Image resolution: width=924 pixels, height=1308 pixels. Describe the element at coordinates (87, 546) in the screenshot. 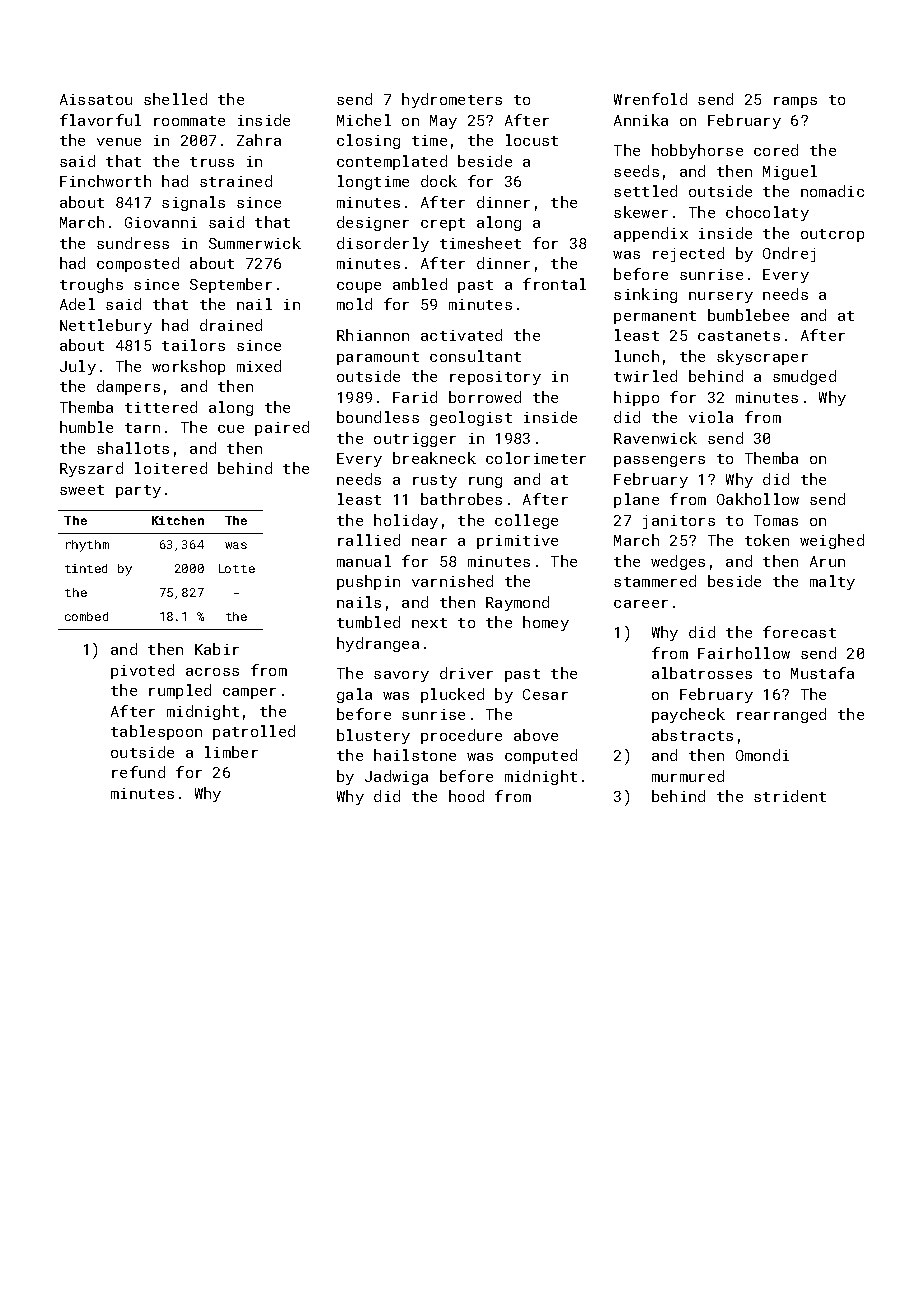

I see `rhythm` at that location.
